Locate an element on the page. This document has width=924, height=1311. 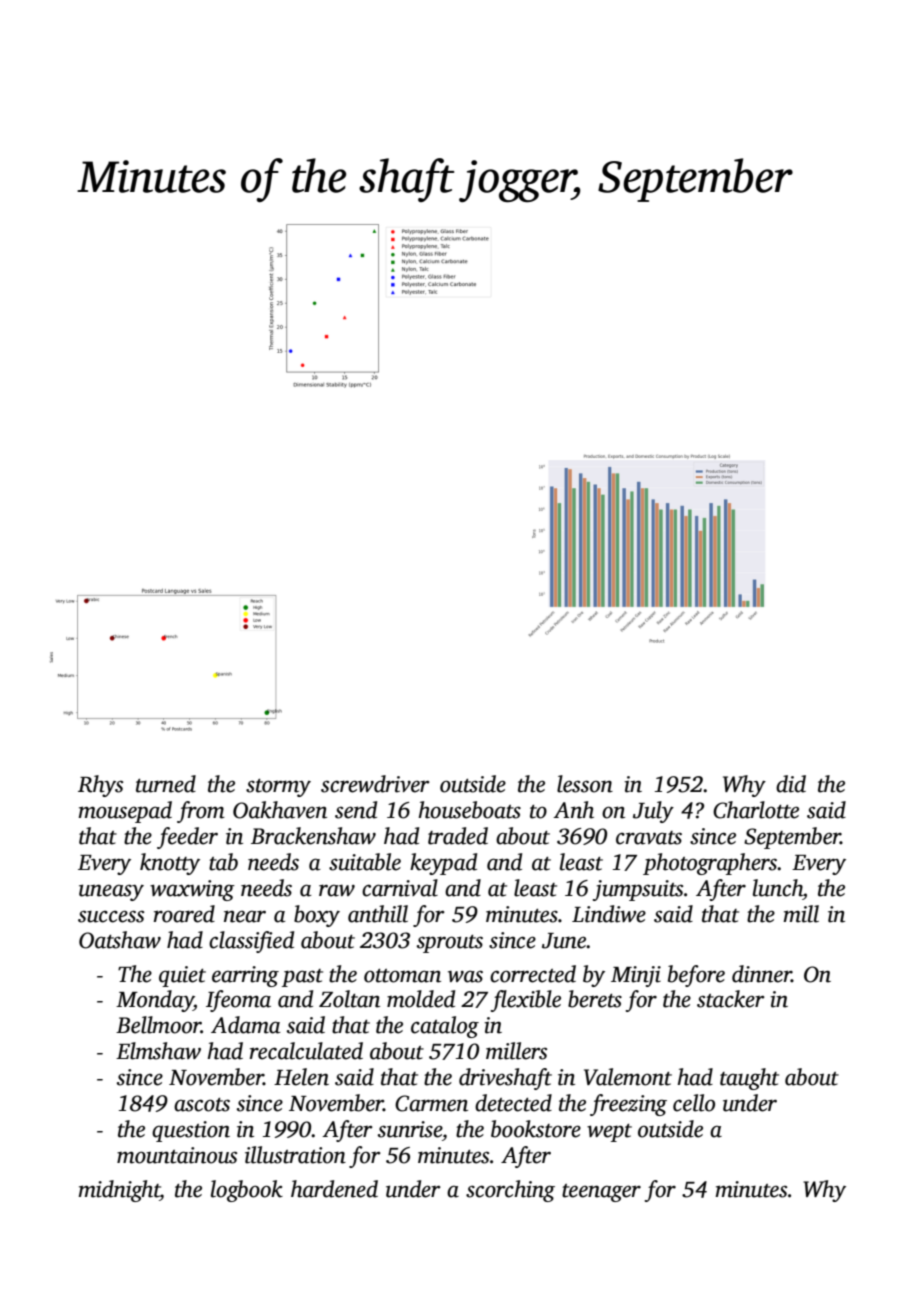
did is located at coordinates (791, 784).
